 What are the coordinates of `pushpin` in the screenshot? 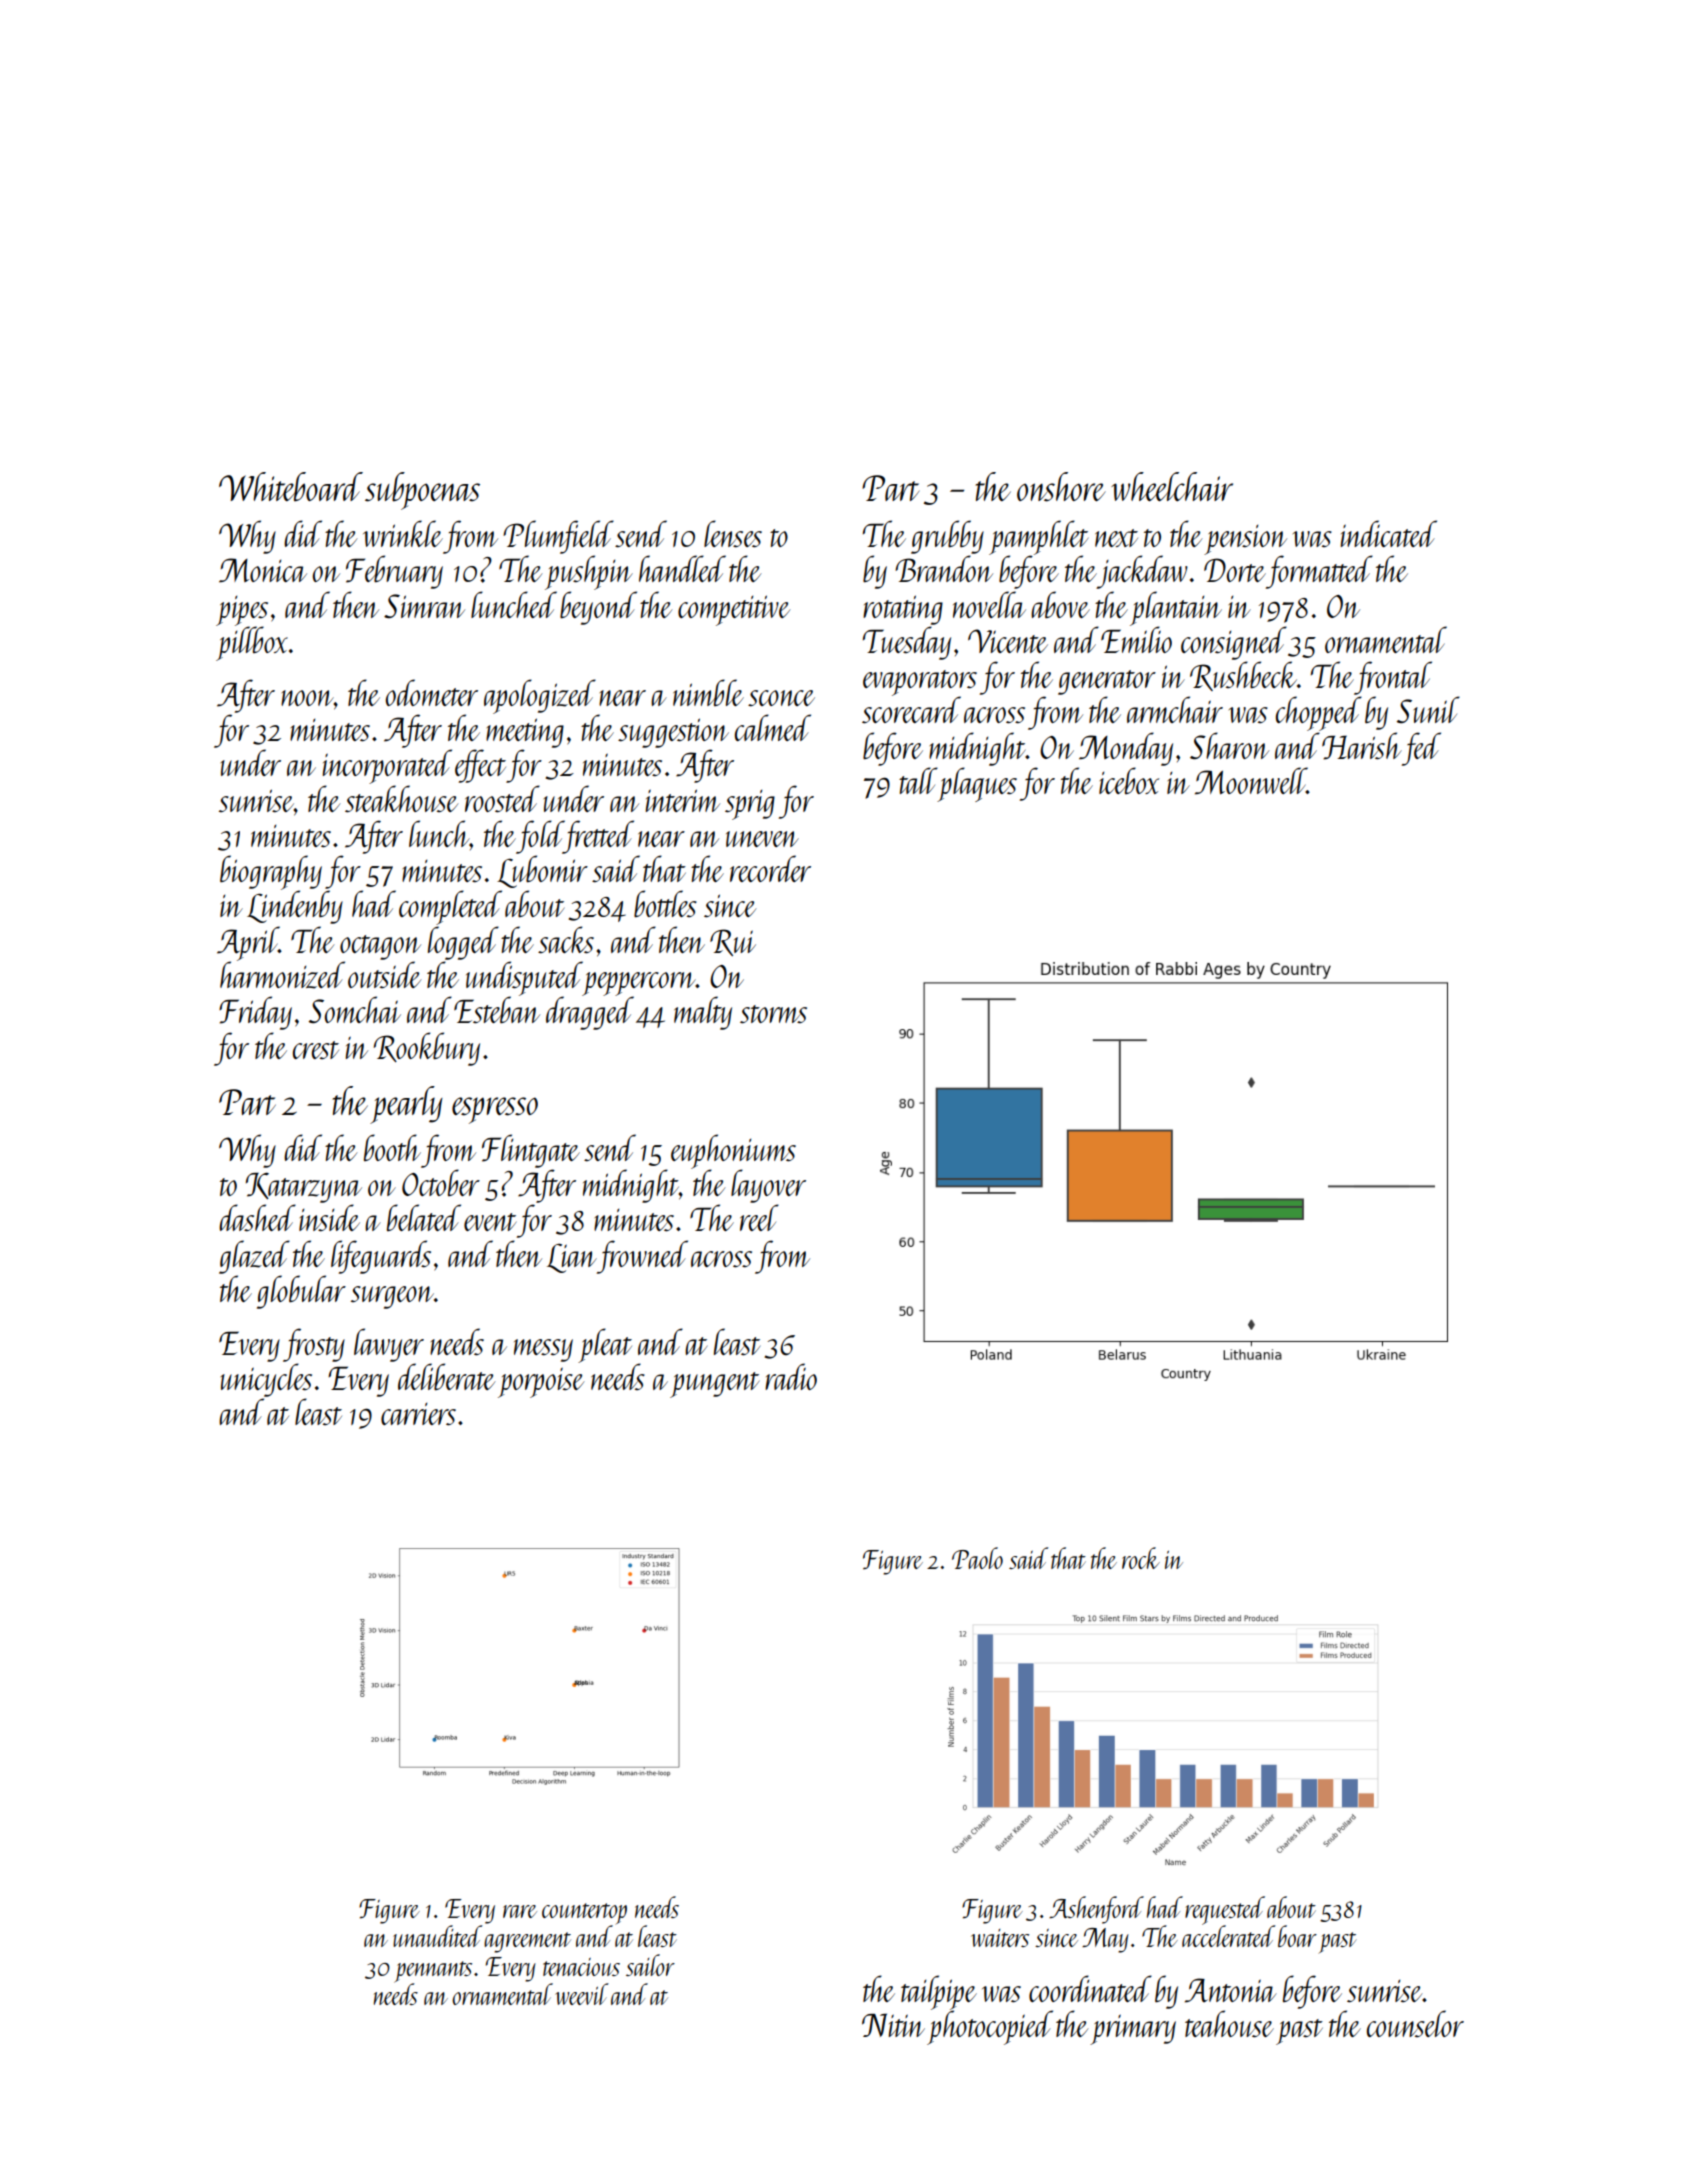 It's located at (589, 572).
